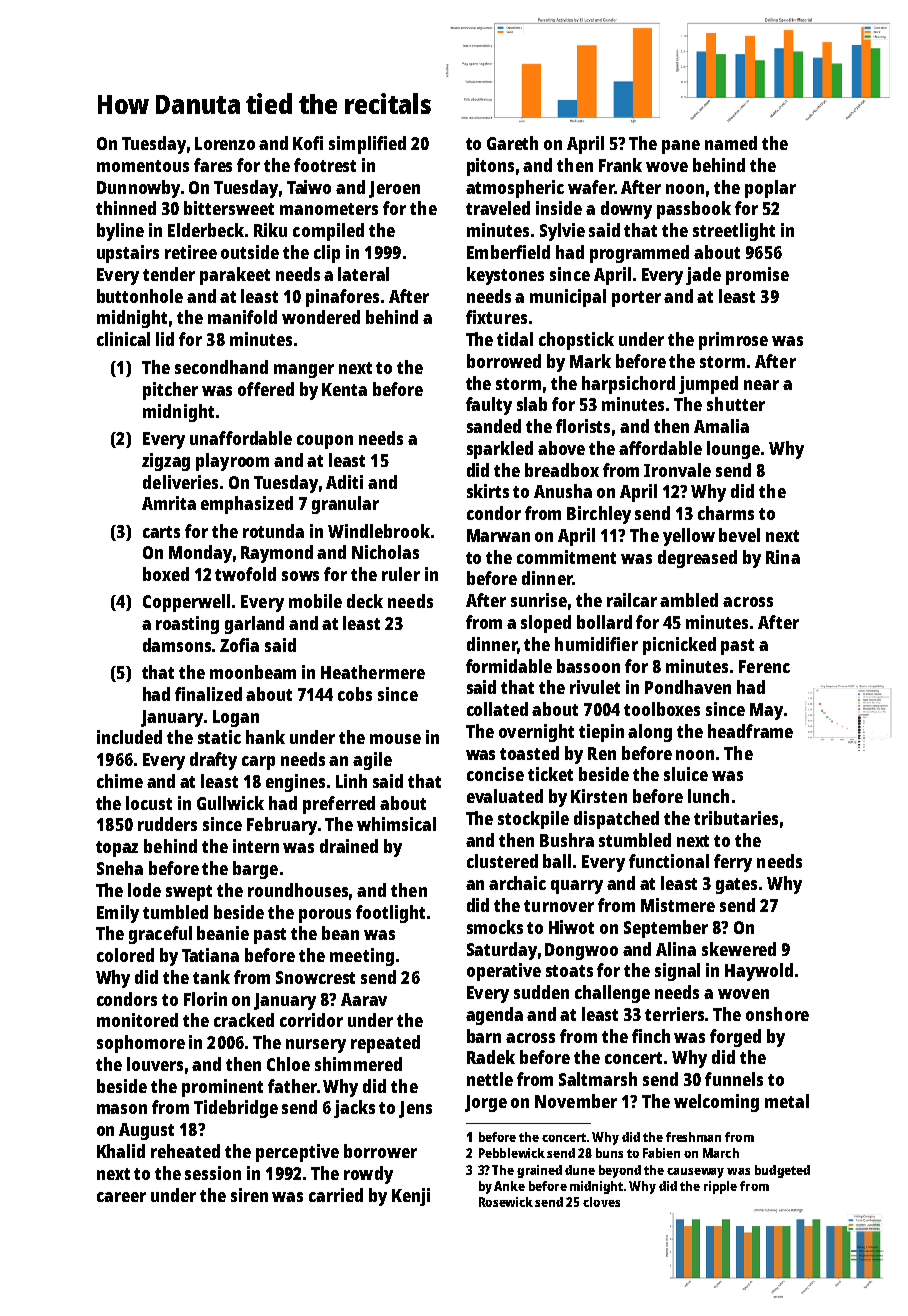 The width and height of the page is (908, 1316). Describe the element at coordinates (225, 143) in the page. I see `Lorenzo` at that location.
